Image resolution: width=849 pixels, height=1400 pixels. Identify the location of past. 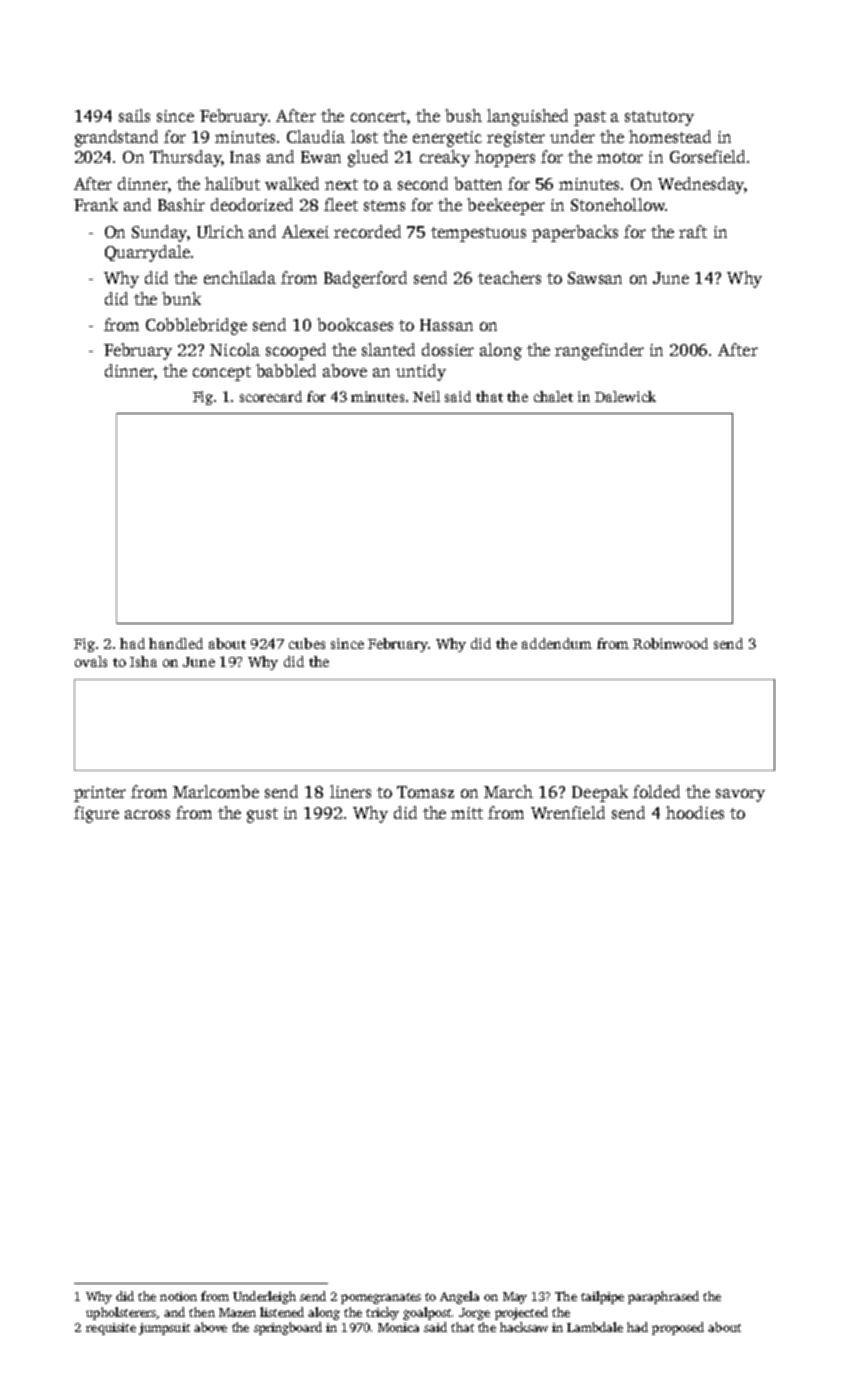
(590, 118).
